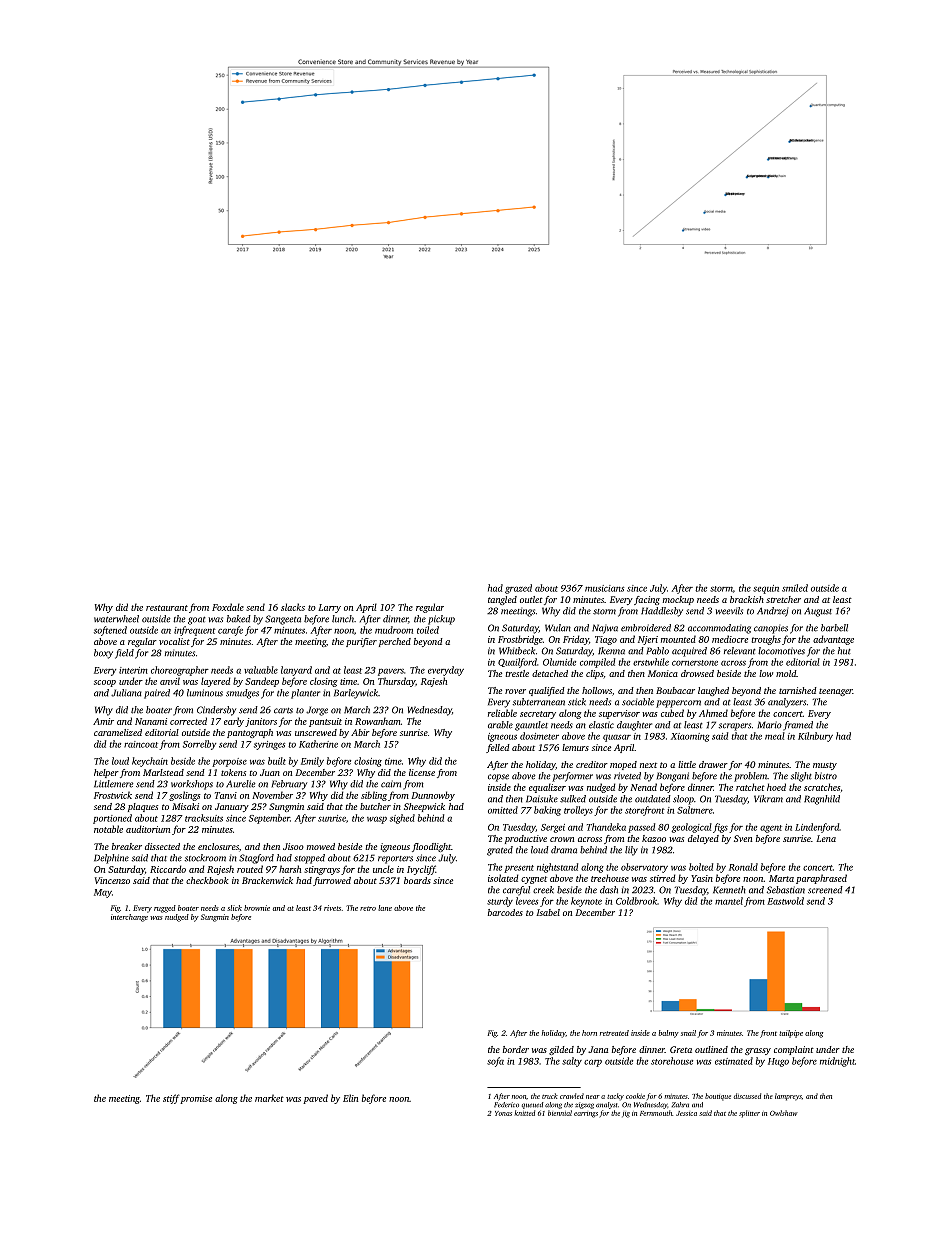 The width and height of the document is (952, 1233). What do you see at coordinates (129, 918) in the document?
I see `interchange` at bounding box center [129, 918].
